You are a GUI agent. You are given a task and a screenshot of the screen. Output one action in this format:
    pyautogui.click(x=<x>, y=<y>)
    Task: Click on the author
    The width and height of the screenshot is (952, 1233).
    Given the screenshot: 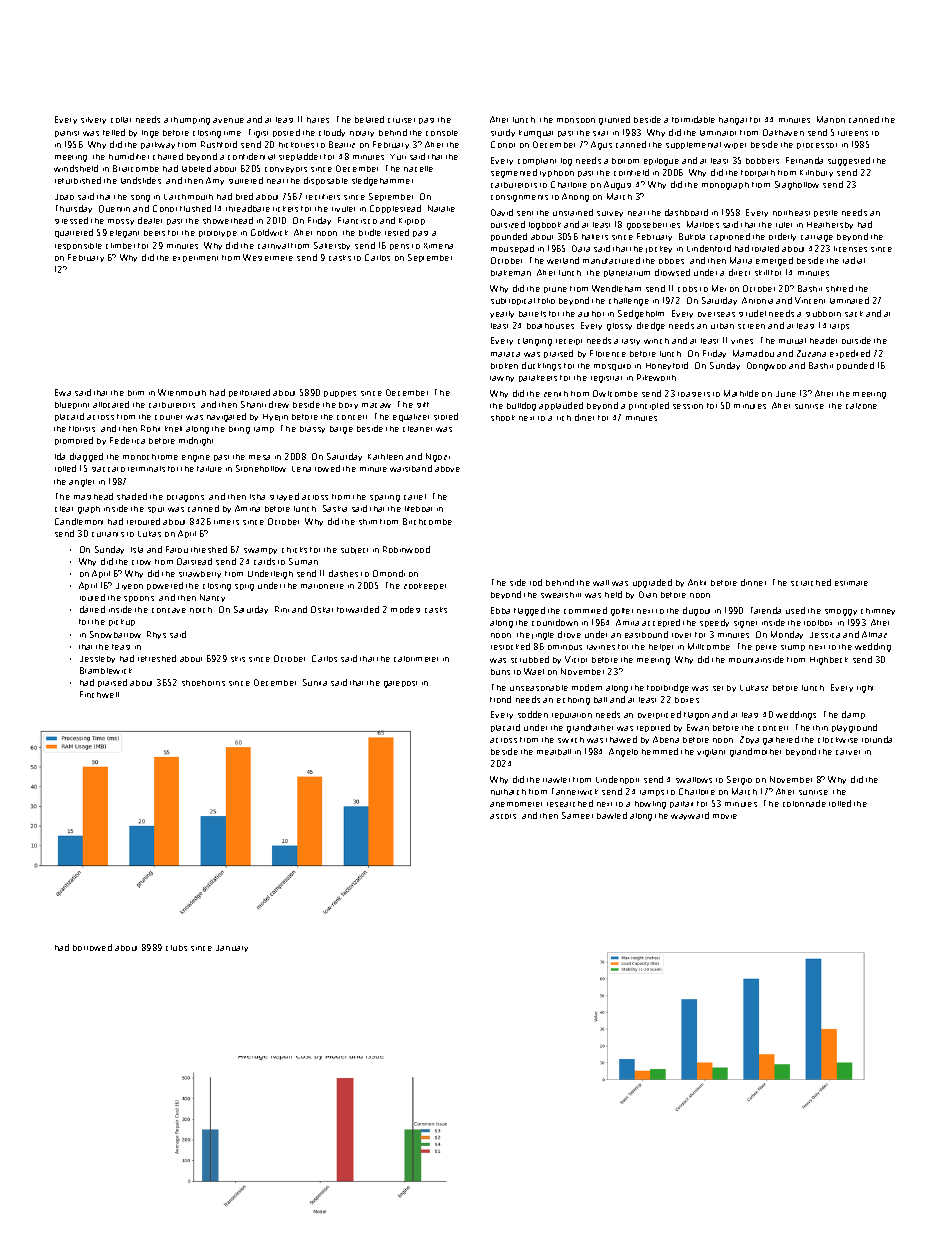 What is the action you would take?
    pyautogui.click(x=591, y=314)
